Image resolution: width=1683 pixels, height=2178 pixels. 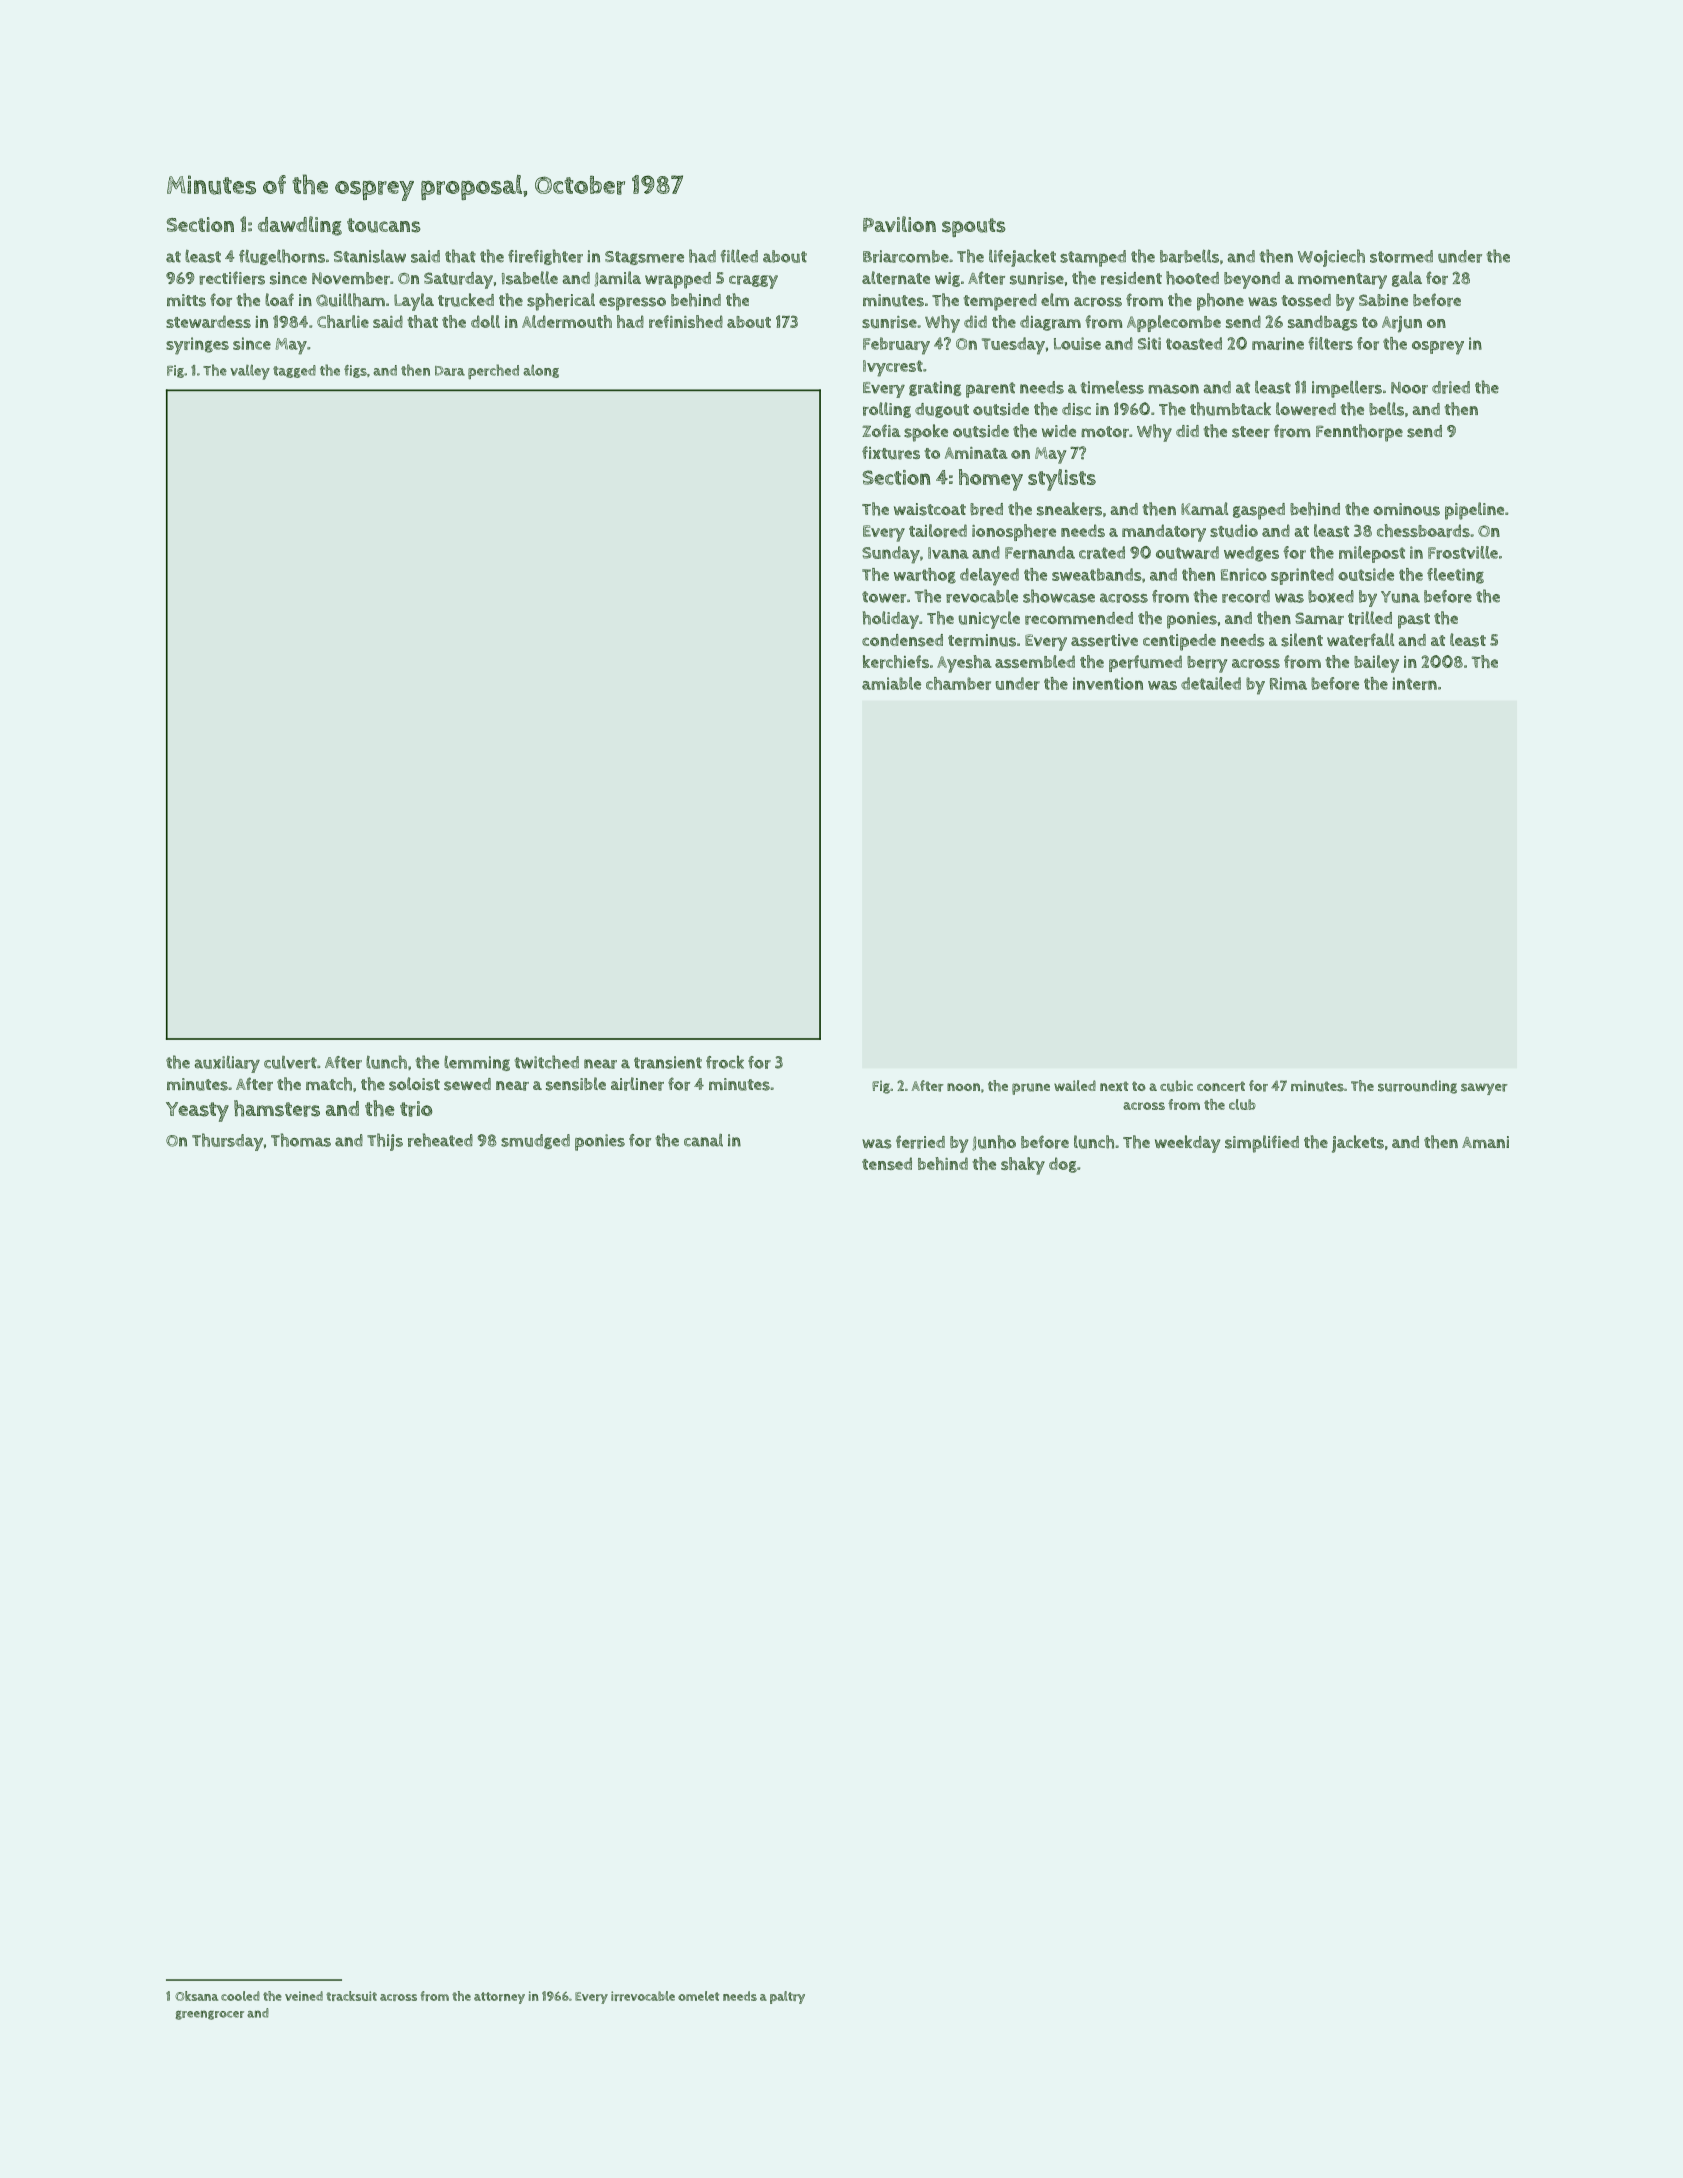 What do you see at coordinates (899, 224) in the screenshot?
I see `Pavilion` at bounding box center [899, 224].
